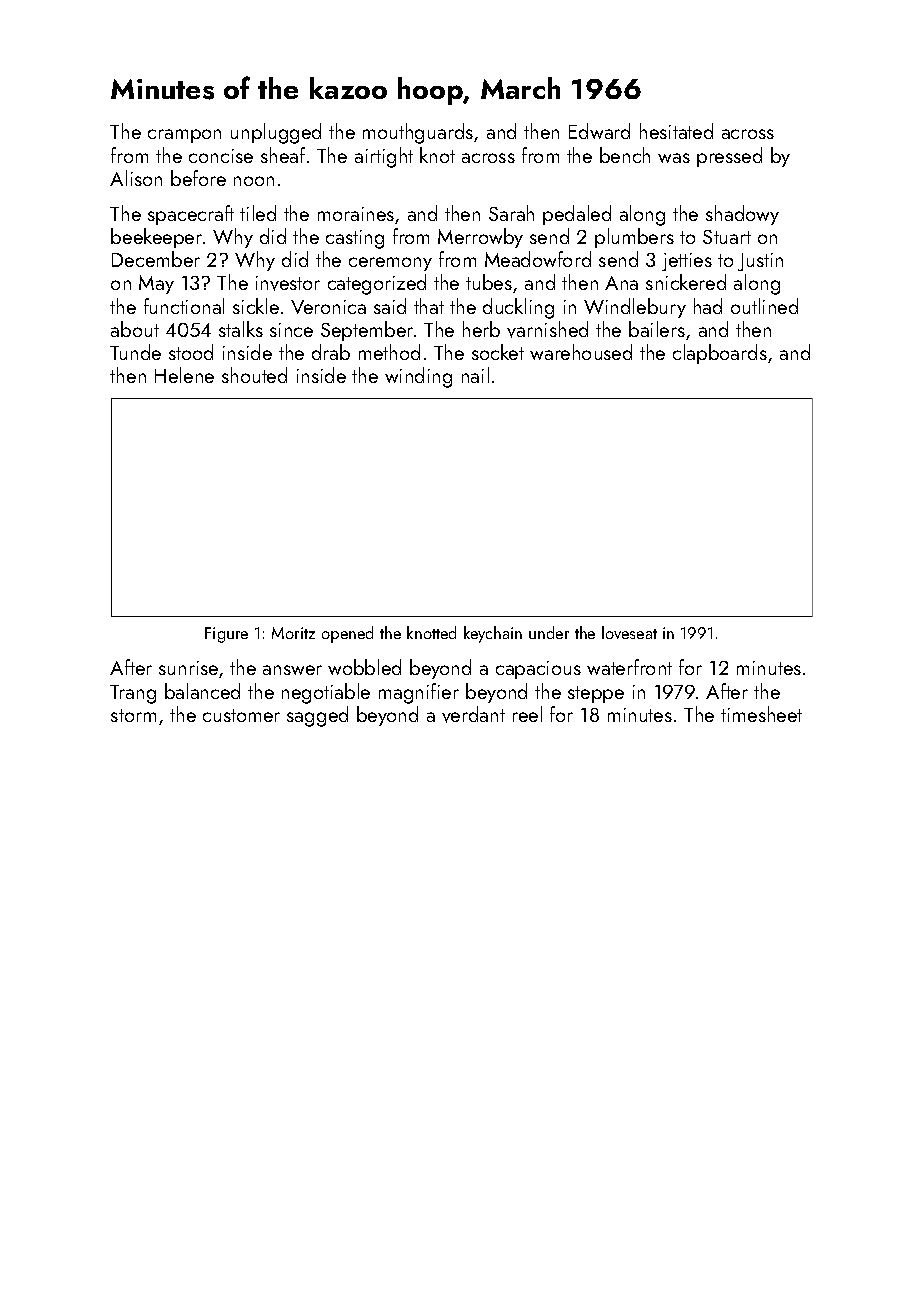 This screenshot has width=924, height=1311. Describe the element at coordinates (418, 377) in the screenshot. I see `winding` at that location.
